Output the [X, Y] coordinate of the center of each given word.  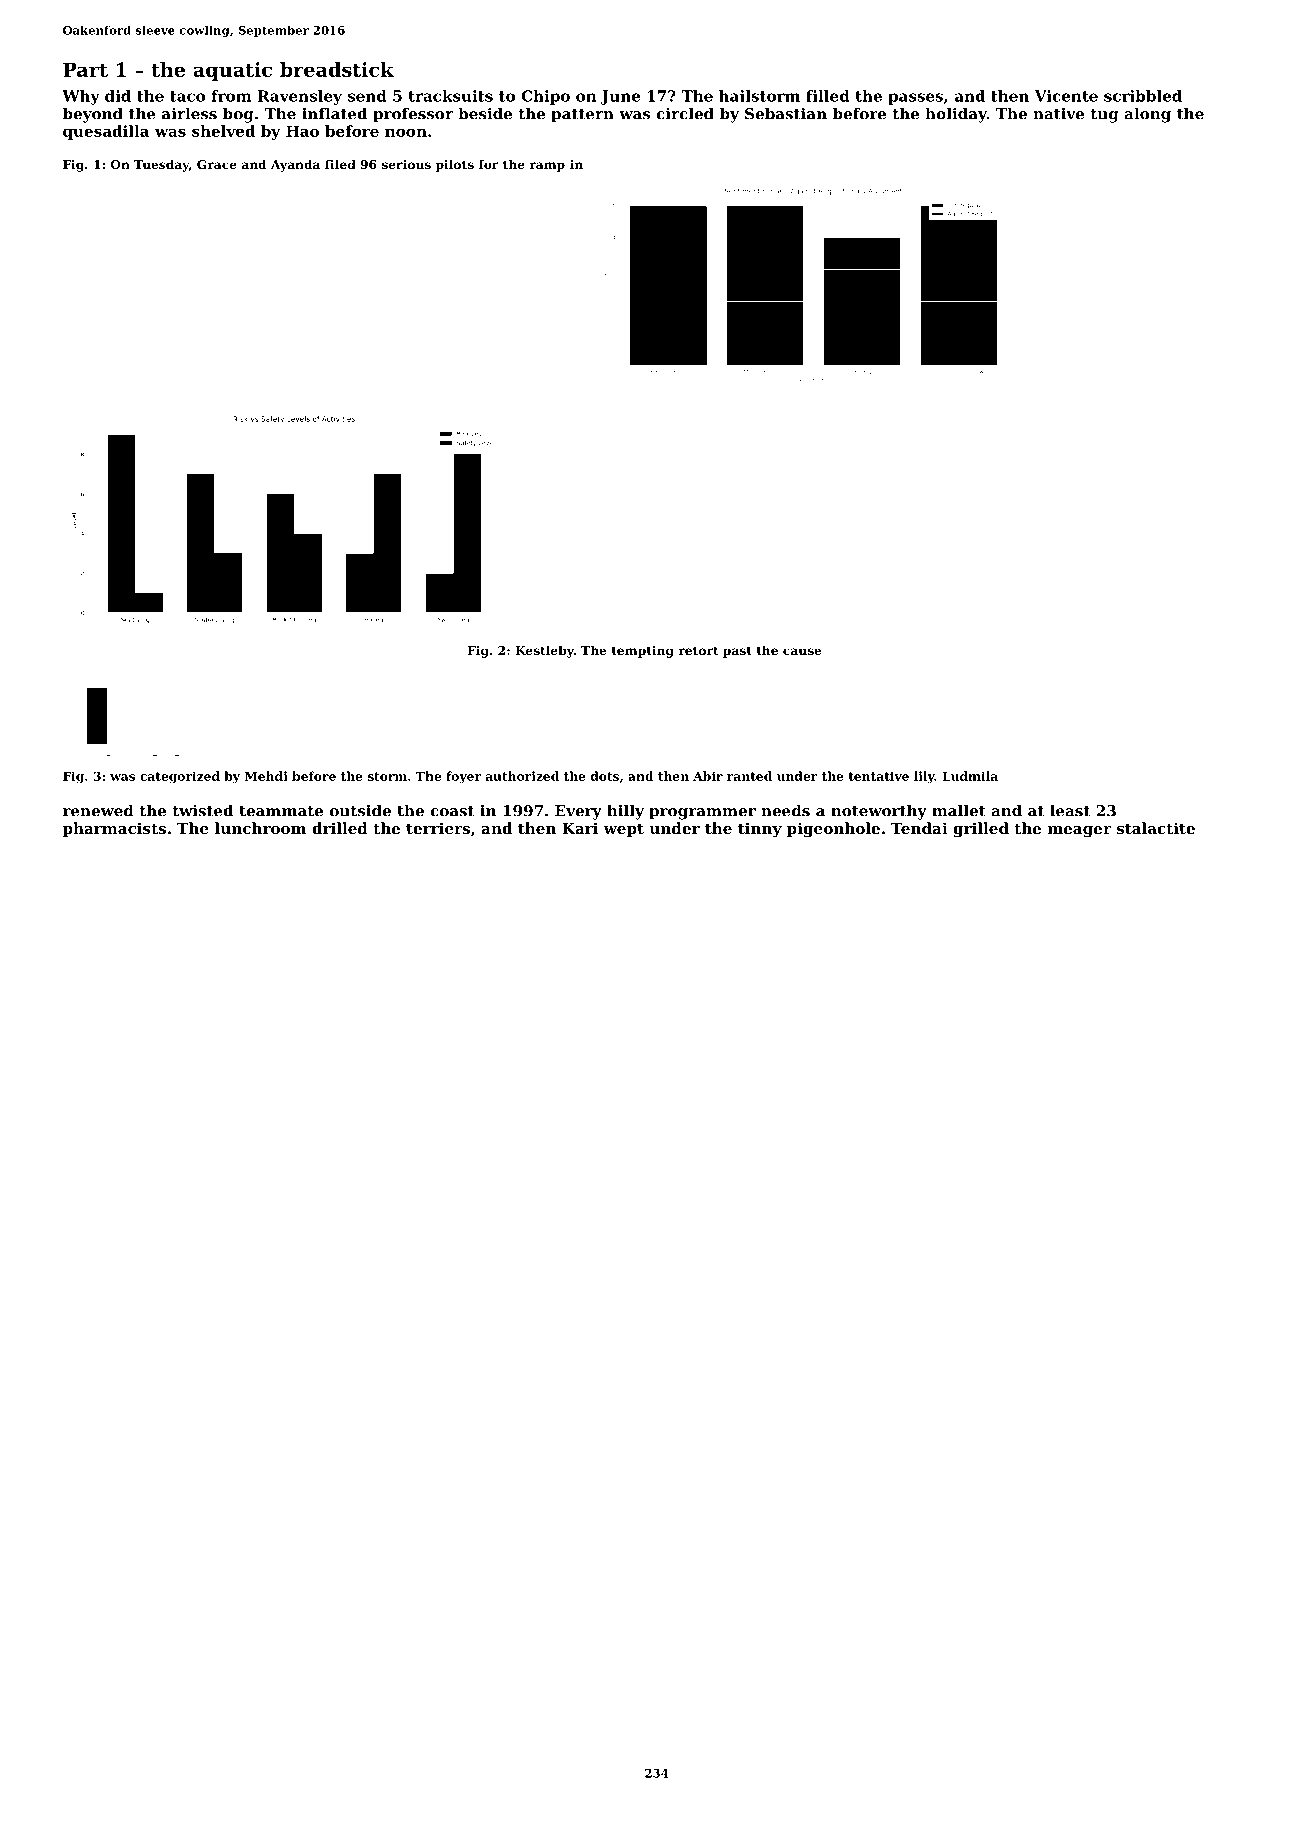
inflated [334, 113]
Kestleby [544, 651]
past [737, 652]
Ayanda [295, 165]
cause [802, 651]
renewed [98, 810]
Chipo [545, 97]
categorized [180, 777]
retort [699, 650]
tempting [643, 652]
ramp [547, 167]
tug [1105, 116]
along [1147, 115]
